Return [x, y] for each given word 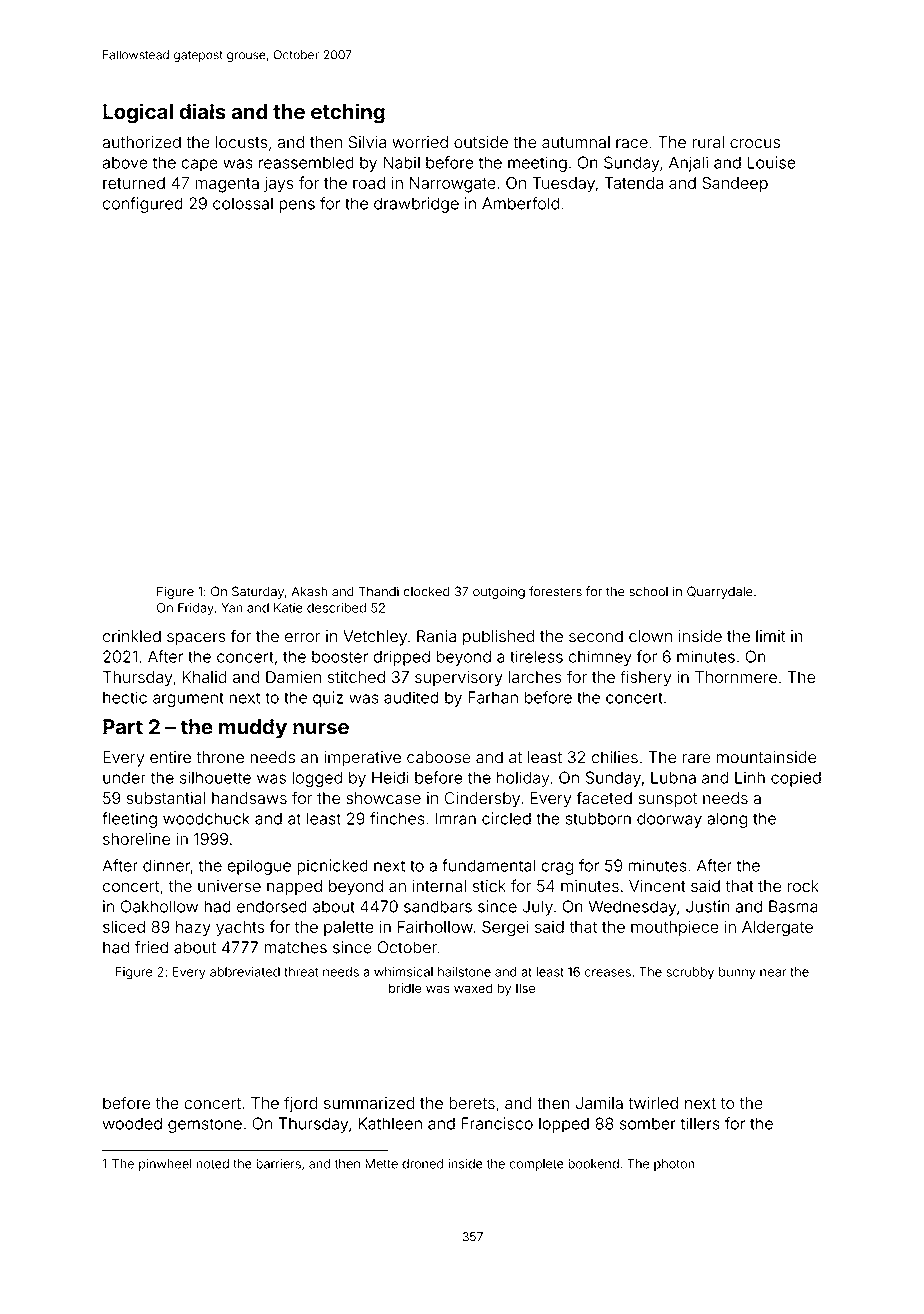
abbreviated [245, 972]
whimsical [403, 972]
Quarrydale [720, 592]
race [632, 144]
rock [803, 886]
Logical [138, 113]
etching [348, 113]
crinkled [132, 636]
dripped [402, 658]
